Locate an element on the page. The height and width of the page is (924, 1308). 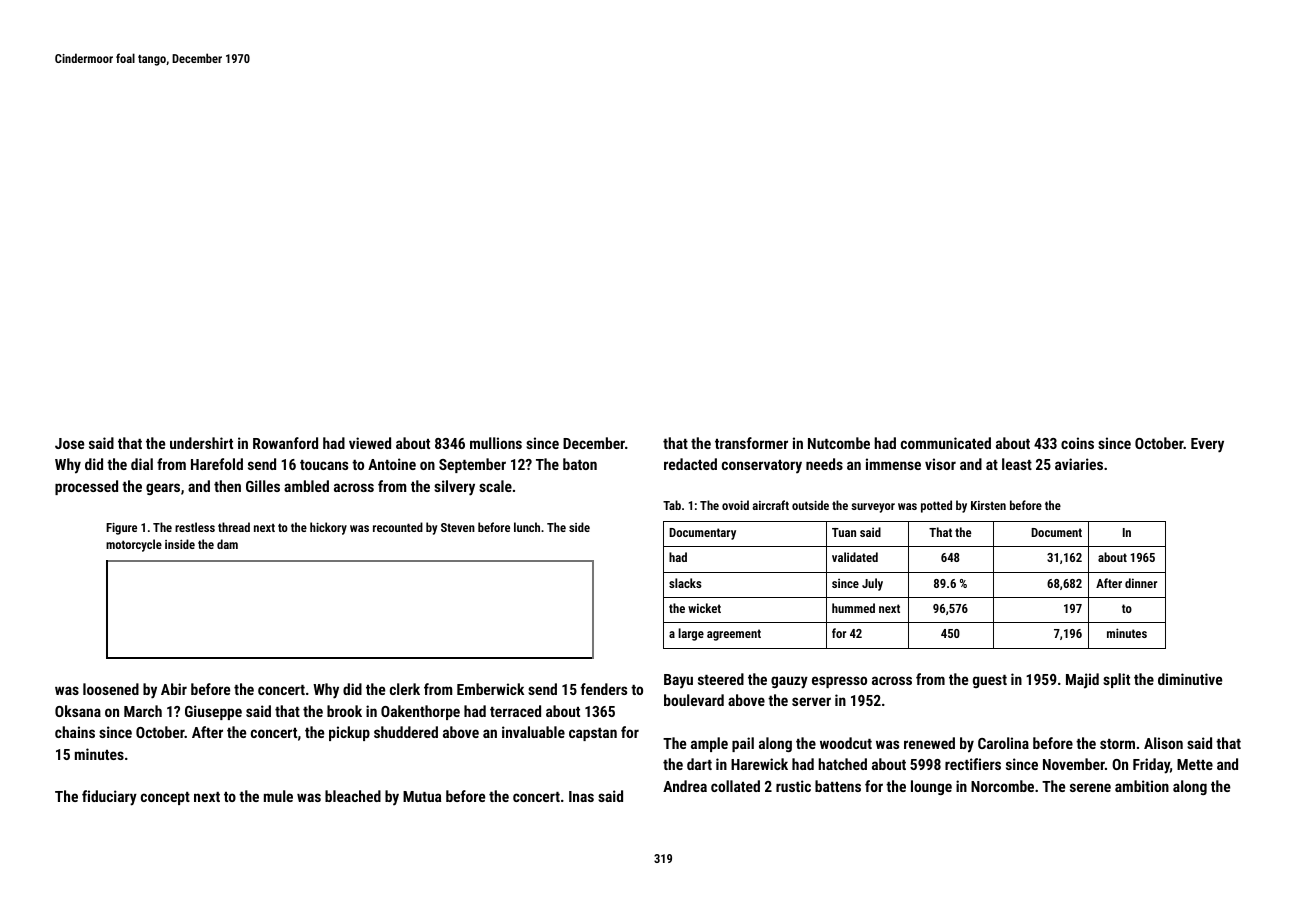
Kirsten is located at coordinates (988, 505).
